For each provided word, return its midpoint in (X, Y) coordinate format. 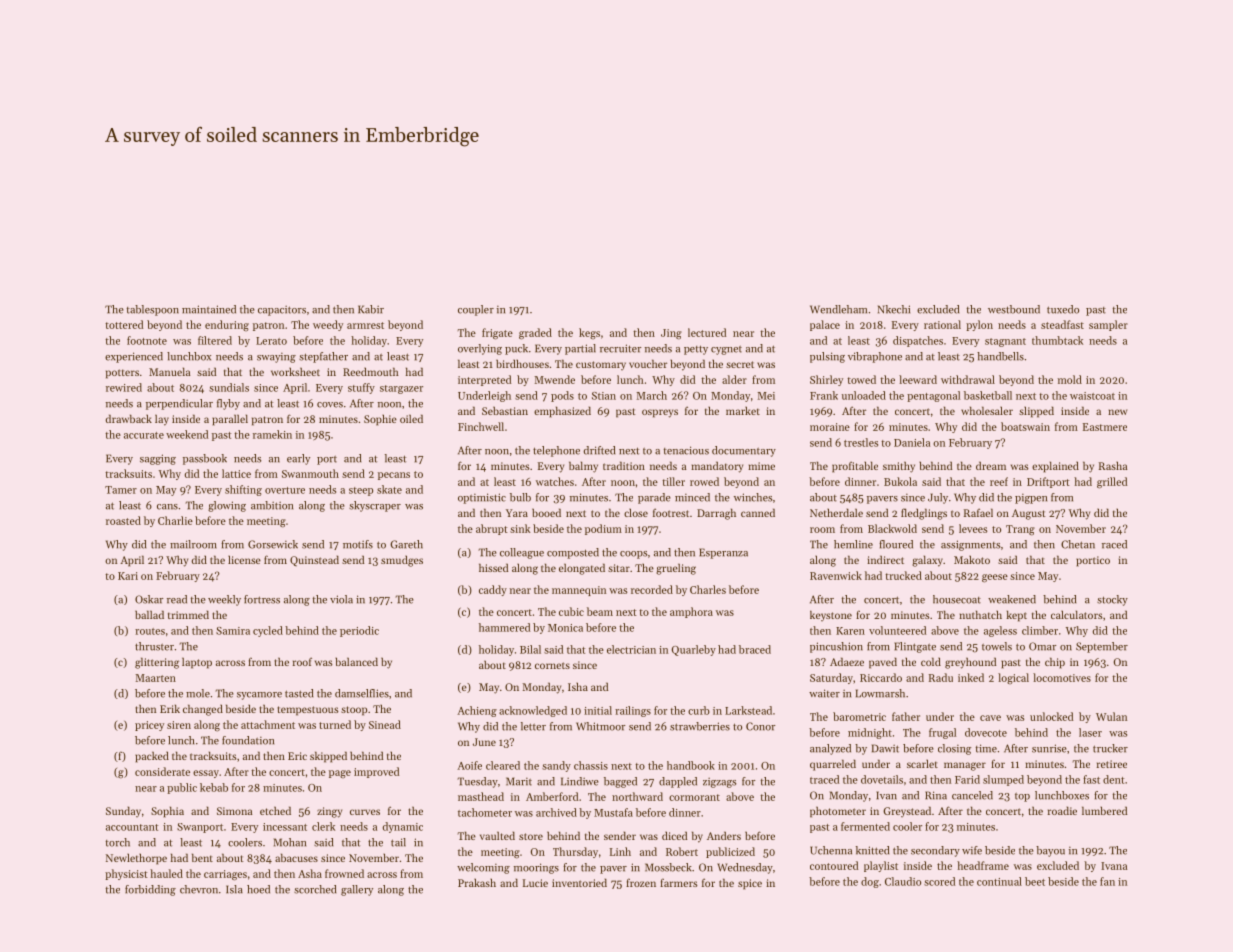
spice (750, 884)
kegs (589, 333)
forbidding (150, 890)
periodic (359, 631)
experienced (134, 357)
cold (931, 661)
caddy (493, 590)
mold (1070, 379)
